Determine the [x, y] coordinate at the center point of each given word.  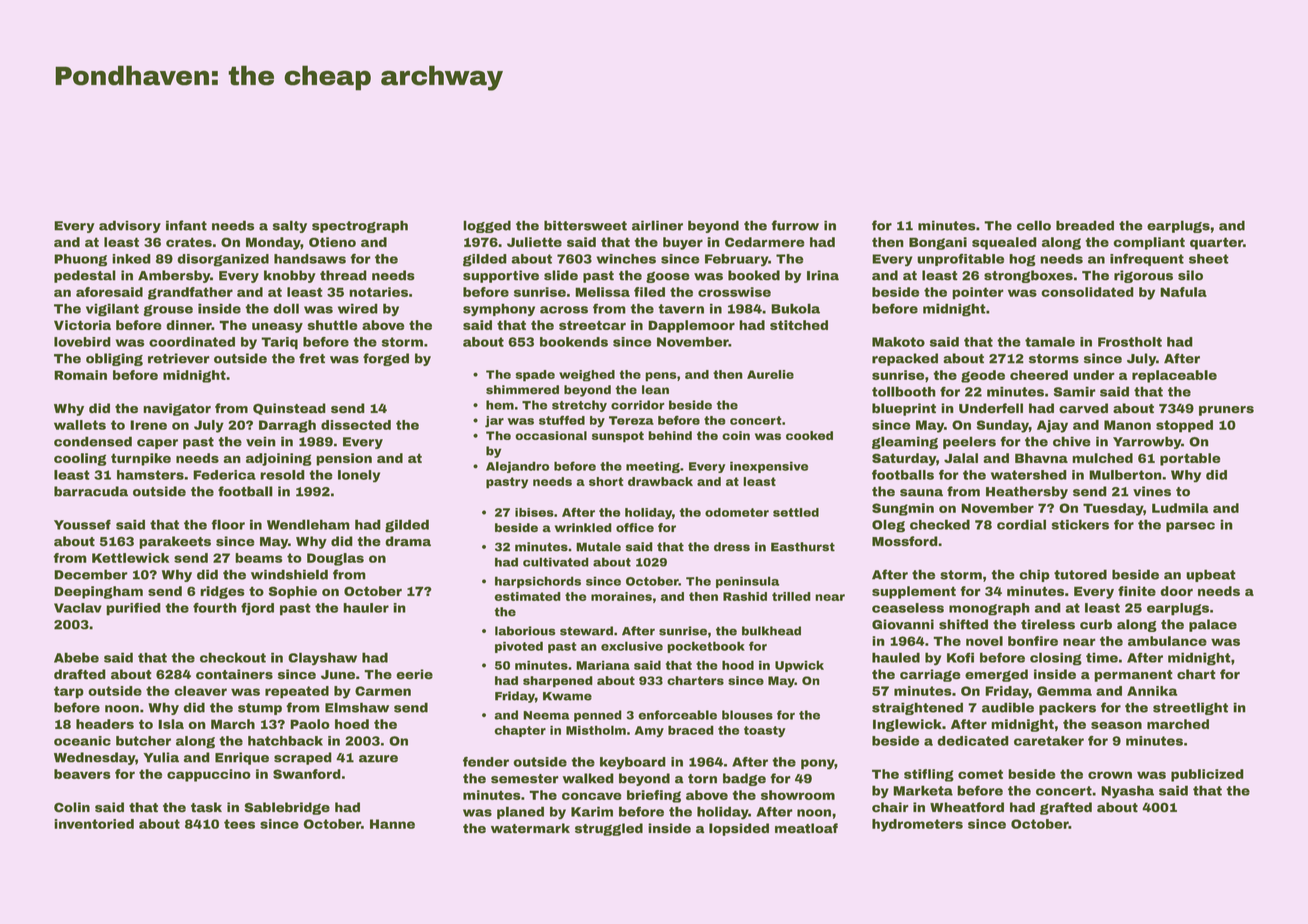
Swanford [307, 774]
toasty [765, 731]
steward [586, 631]
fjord [257, 609]
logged [487, 226]
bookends [574, 342]
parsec [1190, 527]
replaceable [1174, 376]
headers [105, 724]
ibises [534, 512]
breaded [1085, 225]
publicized [1207, 775]
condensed [93, 441]
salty [290, 226]
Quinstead [289, 409]
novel [984, 641]
